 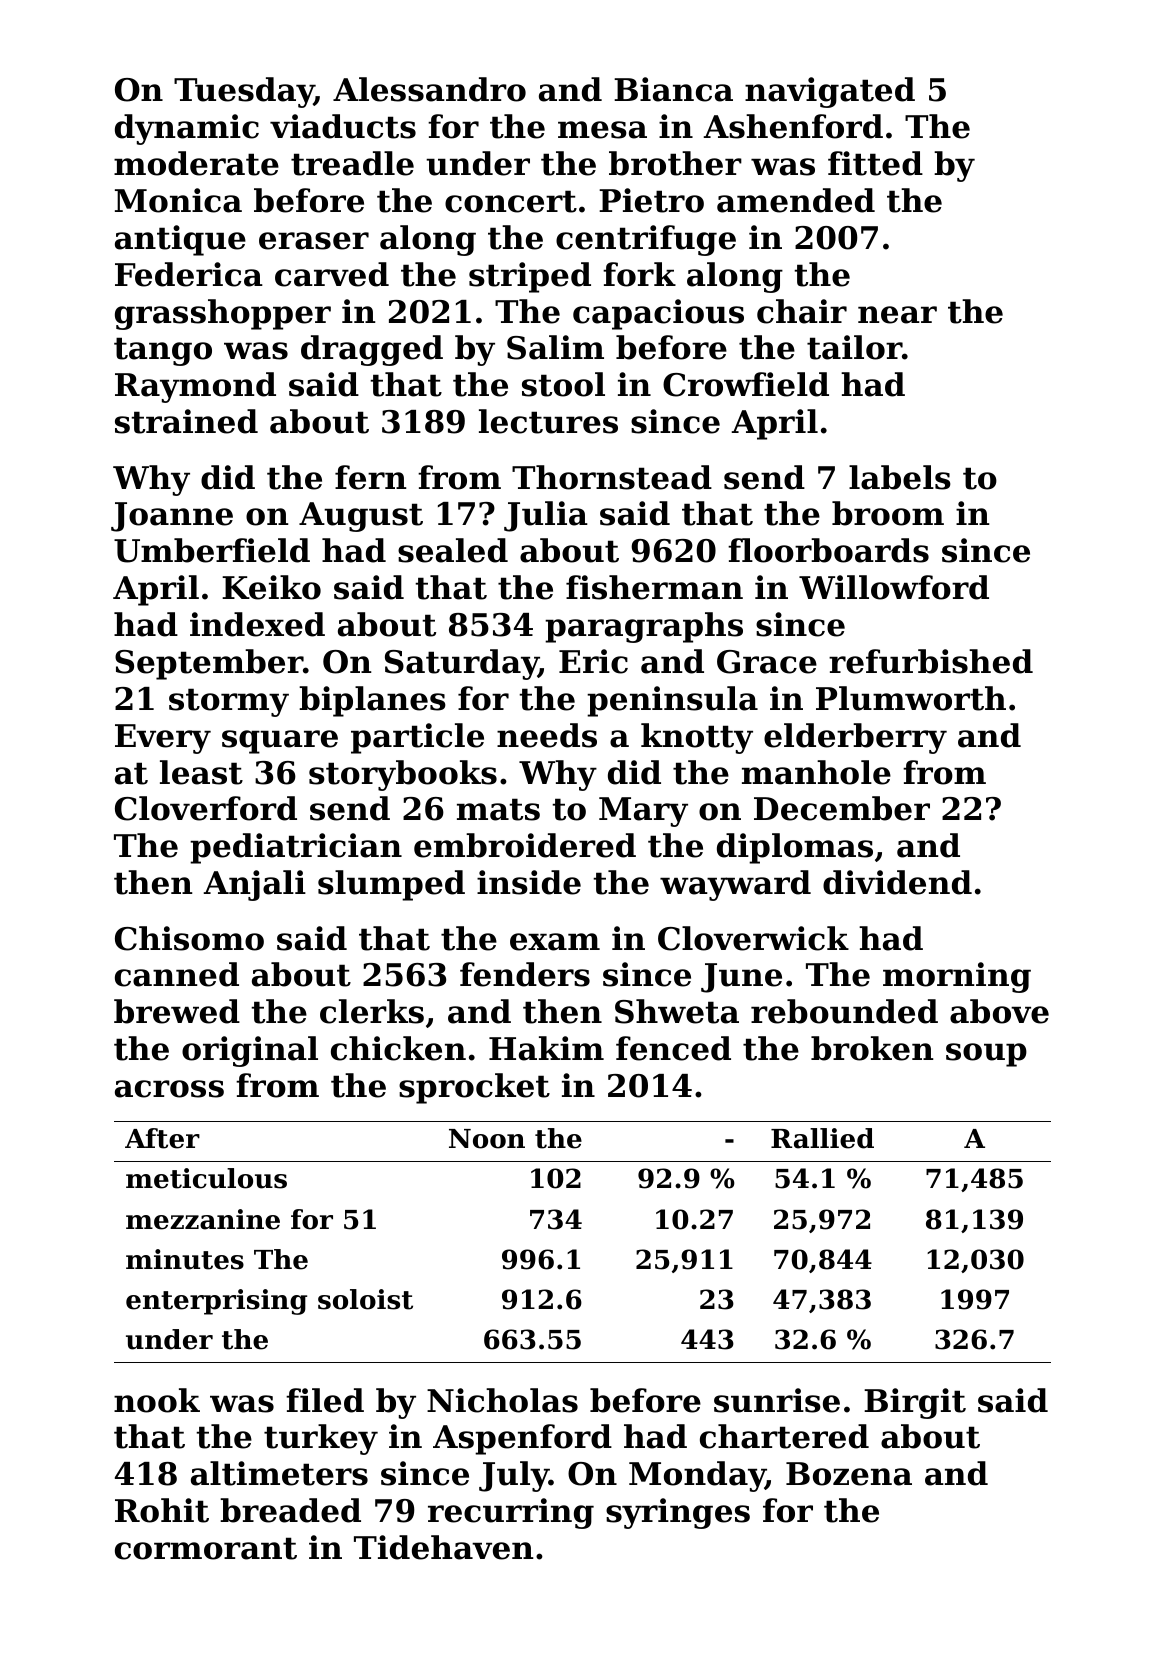 I want to click on morning, so click(x=957, y=977).
